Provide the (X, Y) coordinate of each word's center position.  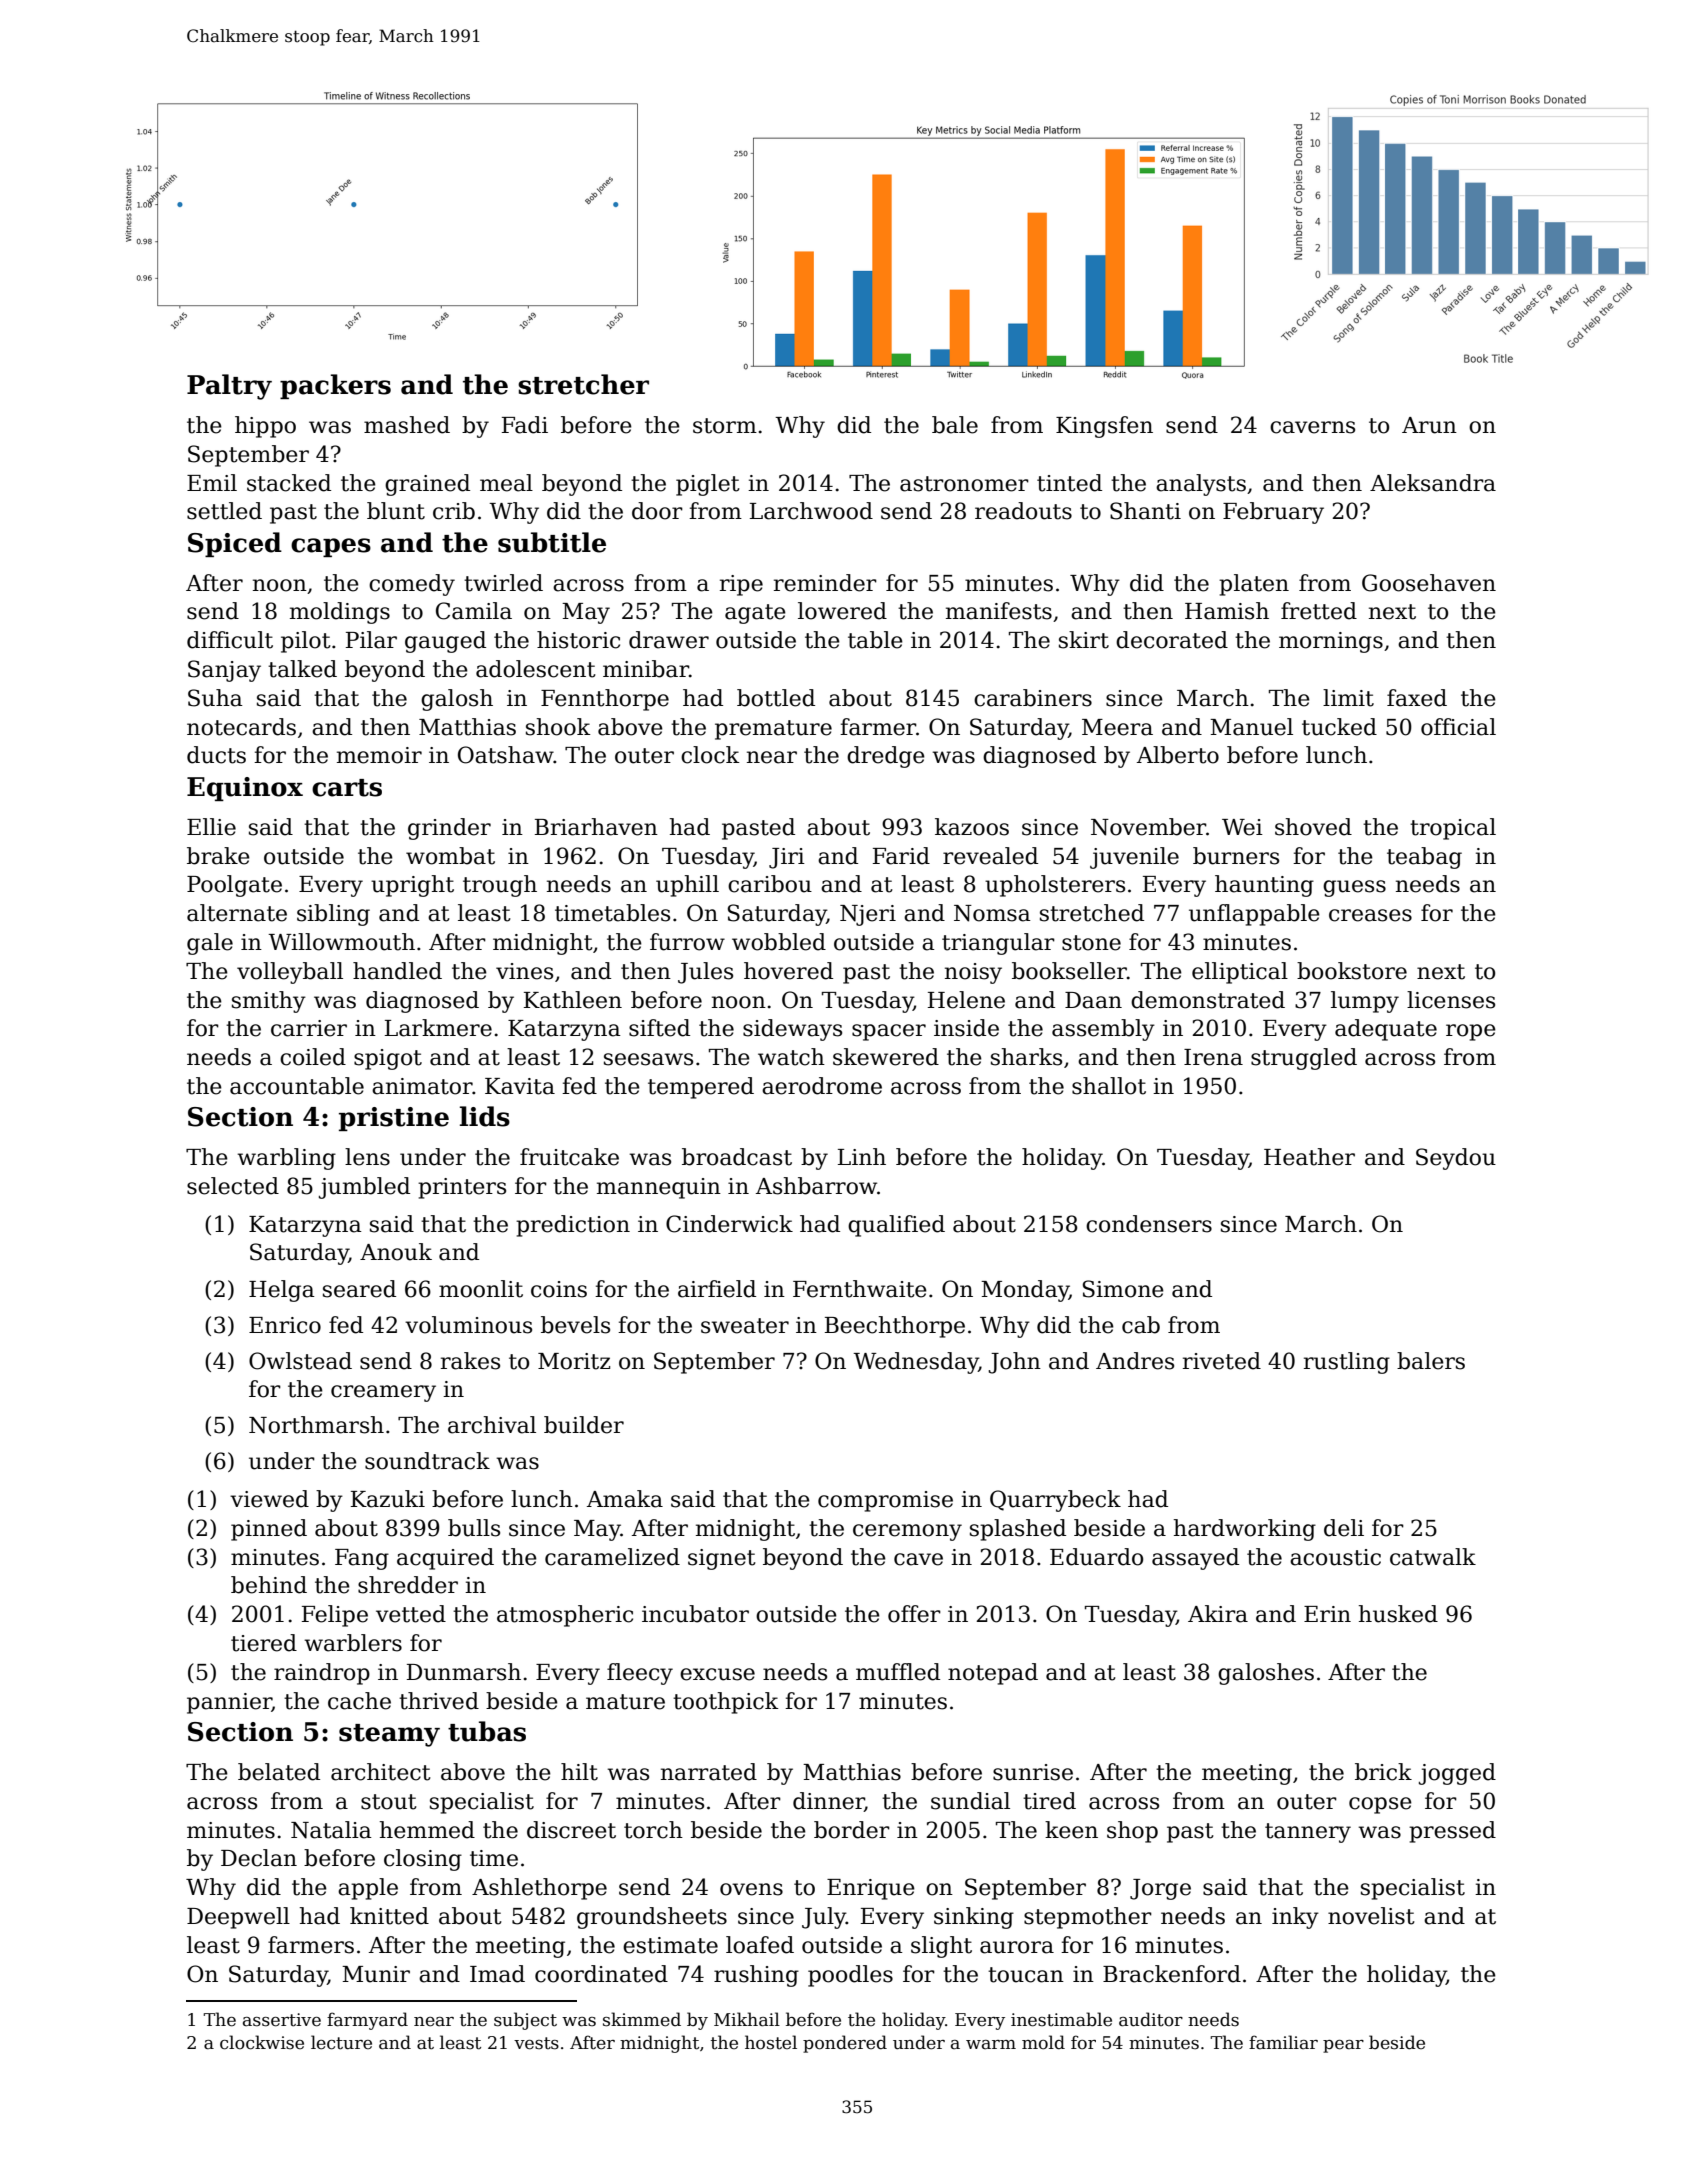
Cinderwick (729, 1224)
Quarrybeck (1055, 1501)
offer (914, 1614)
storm (725, 426)
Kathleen (573, 1000)
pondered (845, 2044)
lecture (341, 2042)
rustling (1347, 1363)
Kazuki (388, 1499)
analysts (1201, 485)
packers (335, 386)
